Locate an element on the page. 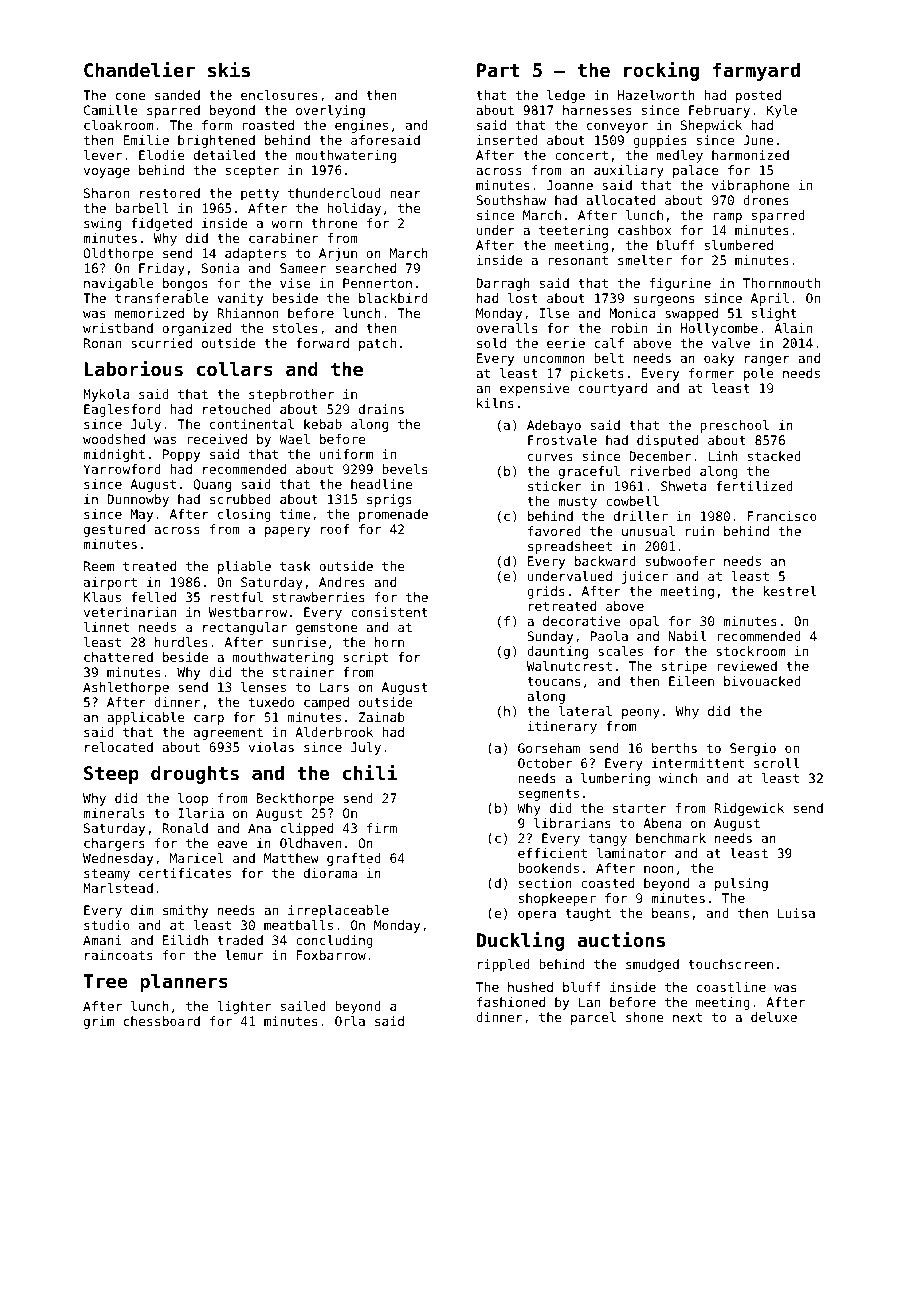 The image size is (908, 1316). Orla is located at coordinates (350, 1021).
